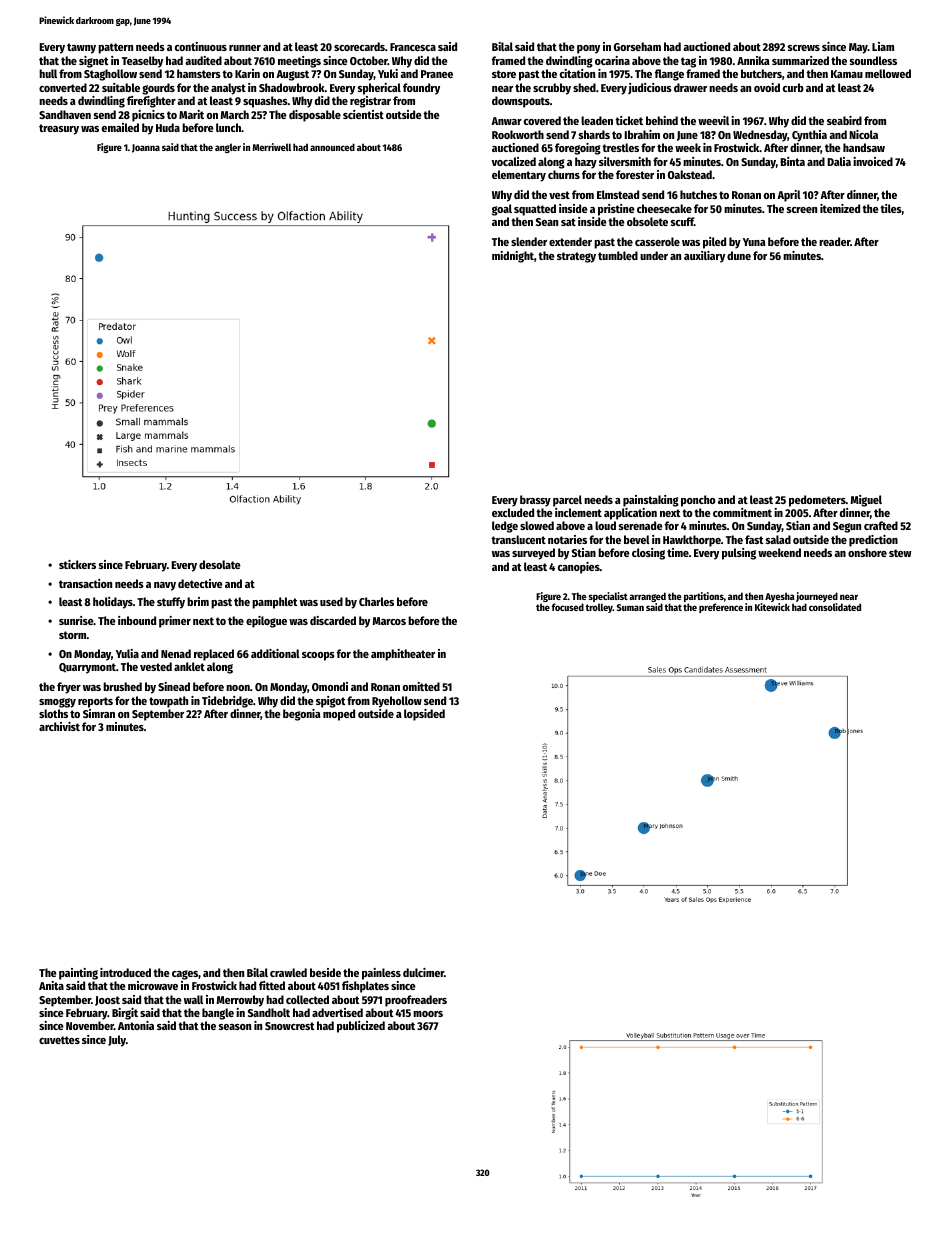 Image resolution: width=952 pixels, height=1233 pixels. Describe the element at coordinates (69, 688) in the screenshot. I see `fryer` at that location.
